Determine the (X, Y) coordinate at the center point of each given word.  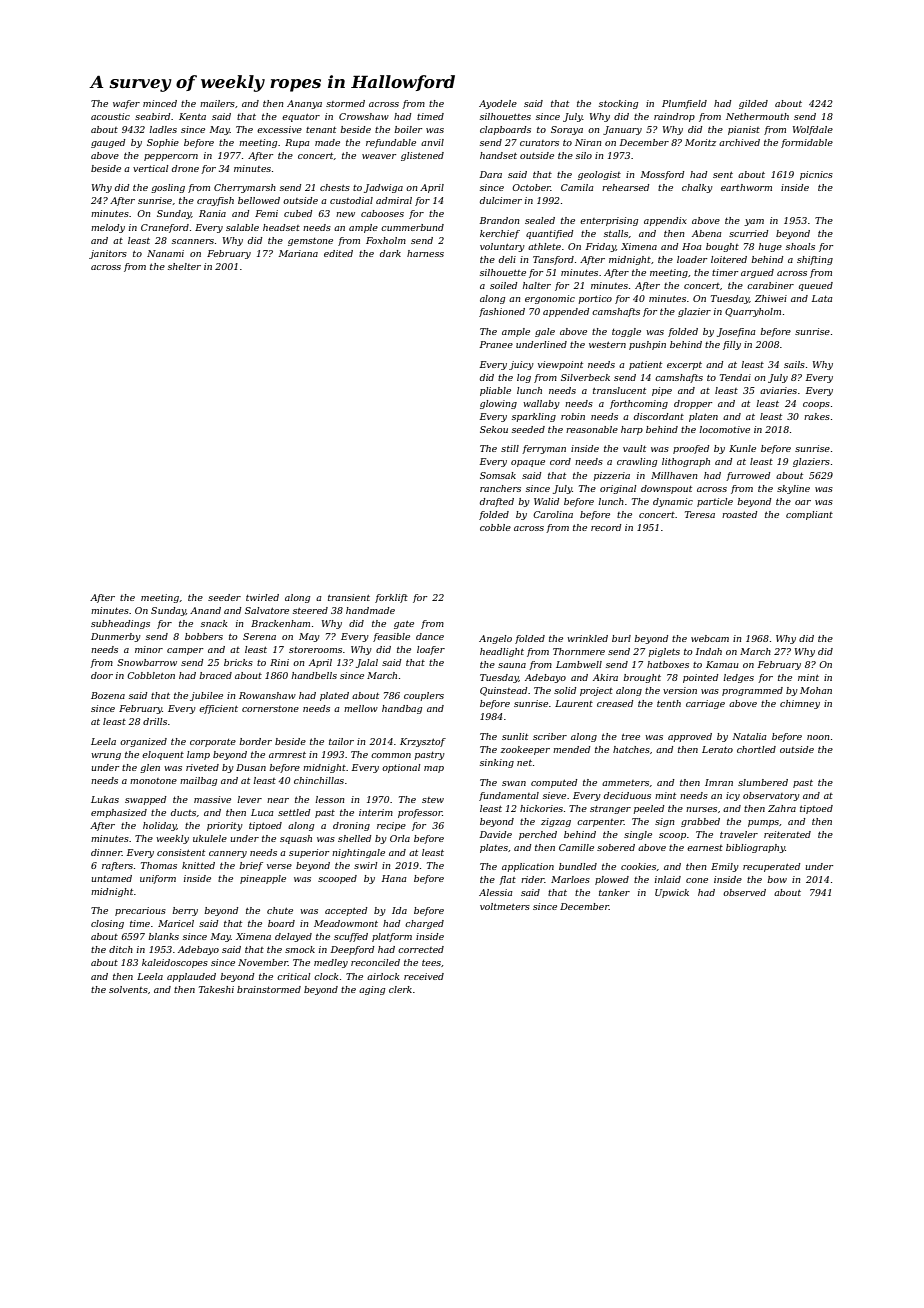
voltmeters (505, 906)
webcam (710, 638)
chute (280, 910)
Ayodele (498, 104)
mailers (217, 103)
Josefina (736, 332)
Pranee (496, 344)
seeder (224, 597)
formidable (807, 143)
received (424, 976)
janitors (108, 254)
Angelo (495, 639)
